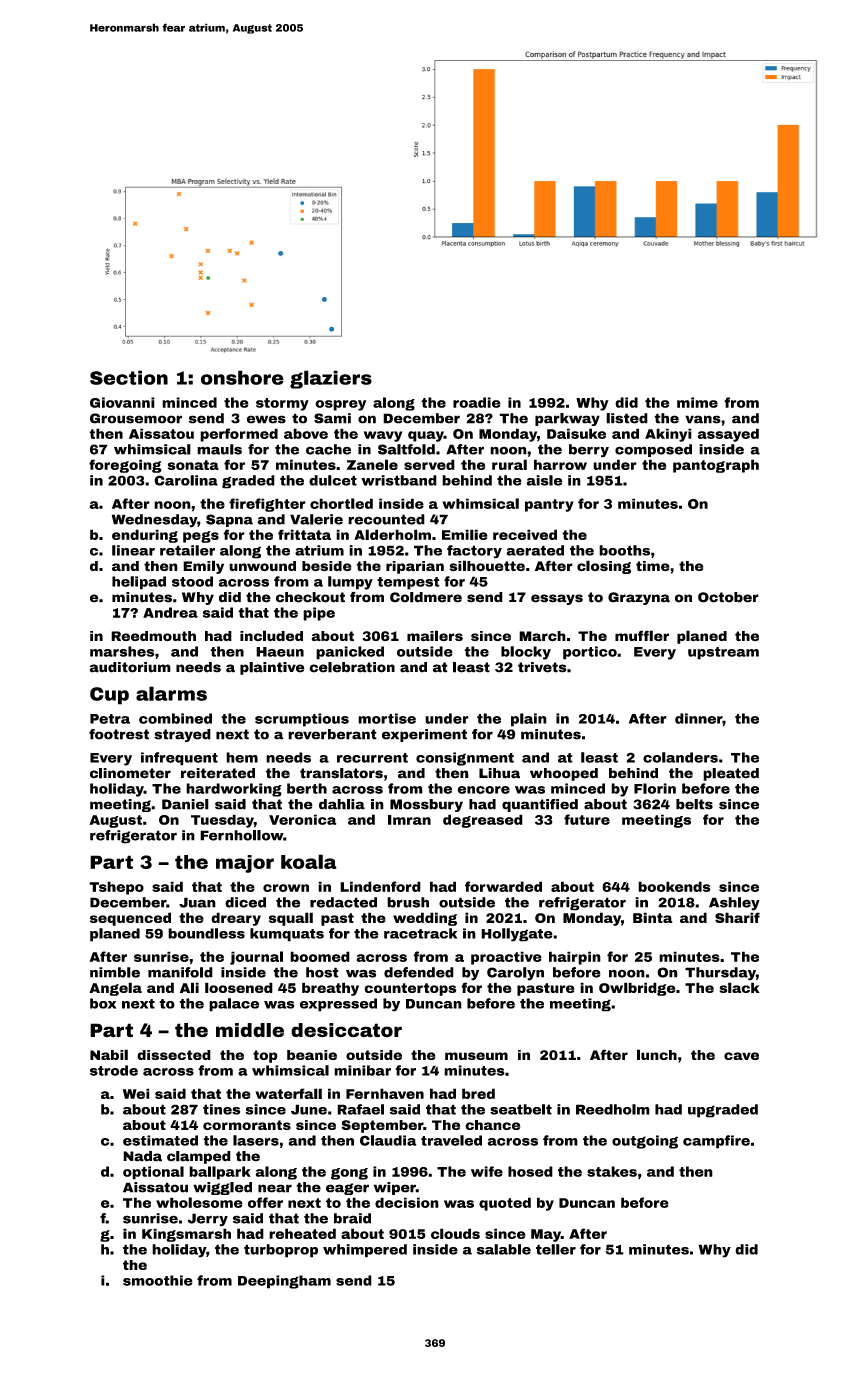 This screenshot has height=1400, width=849. What do you see at coordinates (185, 804) in the screenshot?
I see `Daniel` at bounding box center [185, 804].
